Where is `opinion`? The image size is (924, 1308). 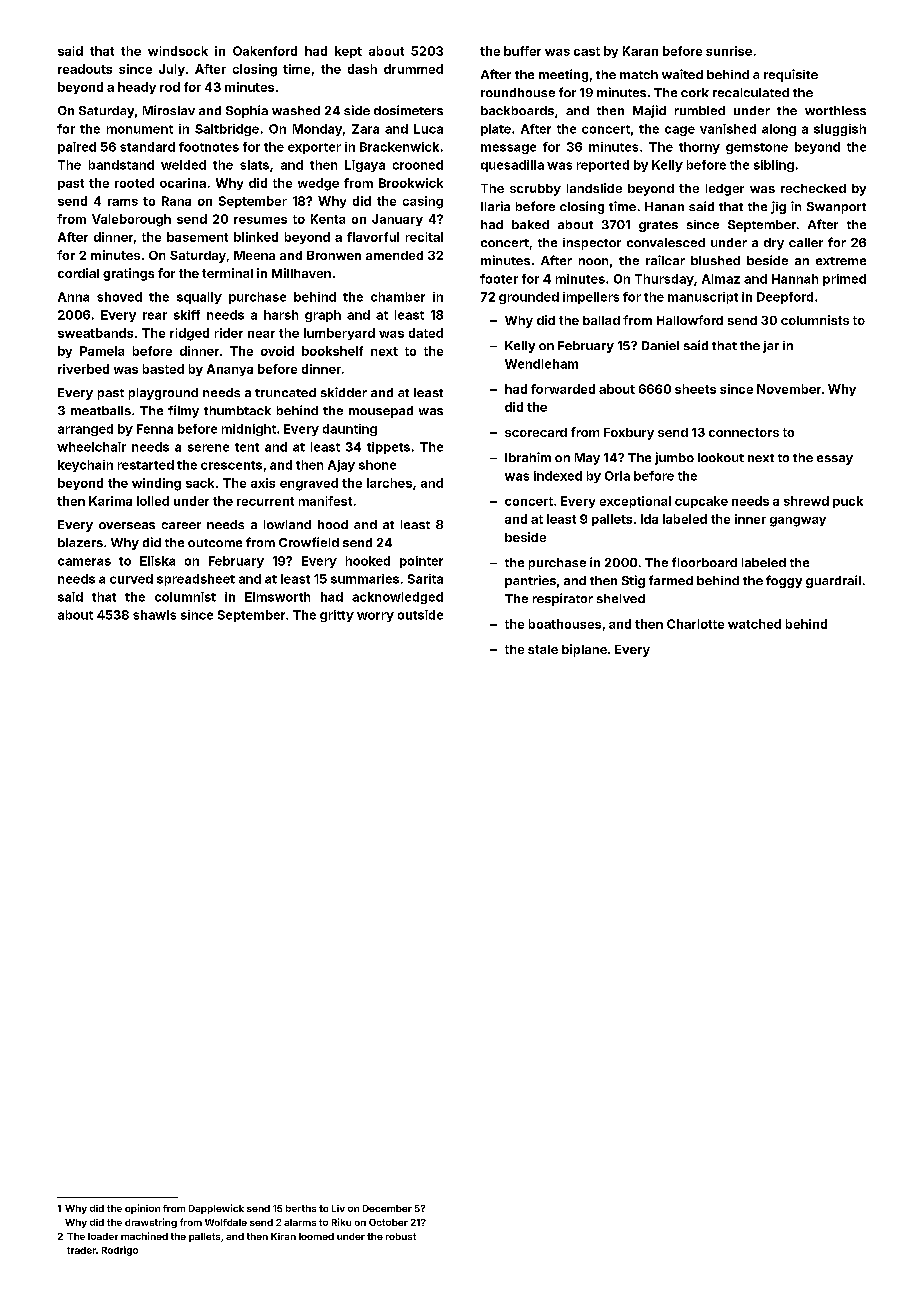
opinion is located at coordinates (142, 1209).
